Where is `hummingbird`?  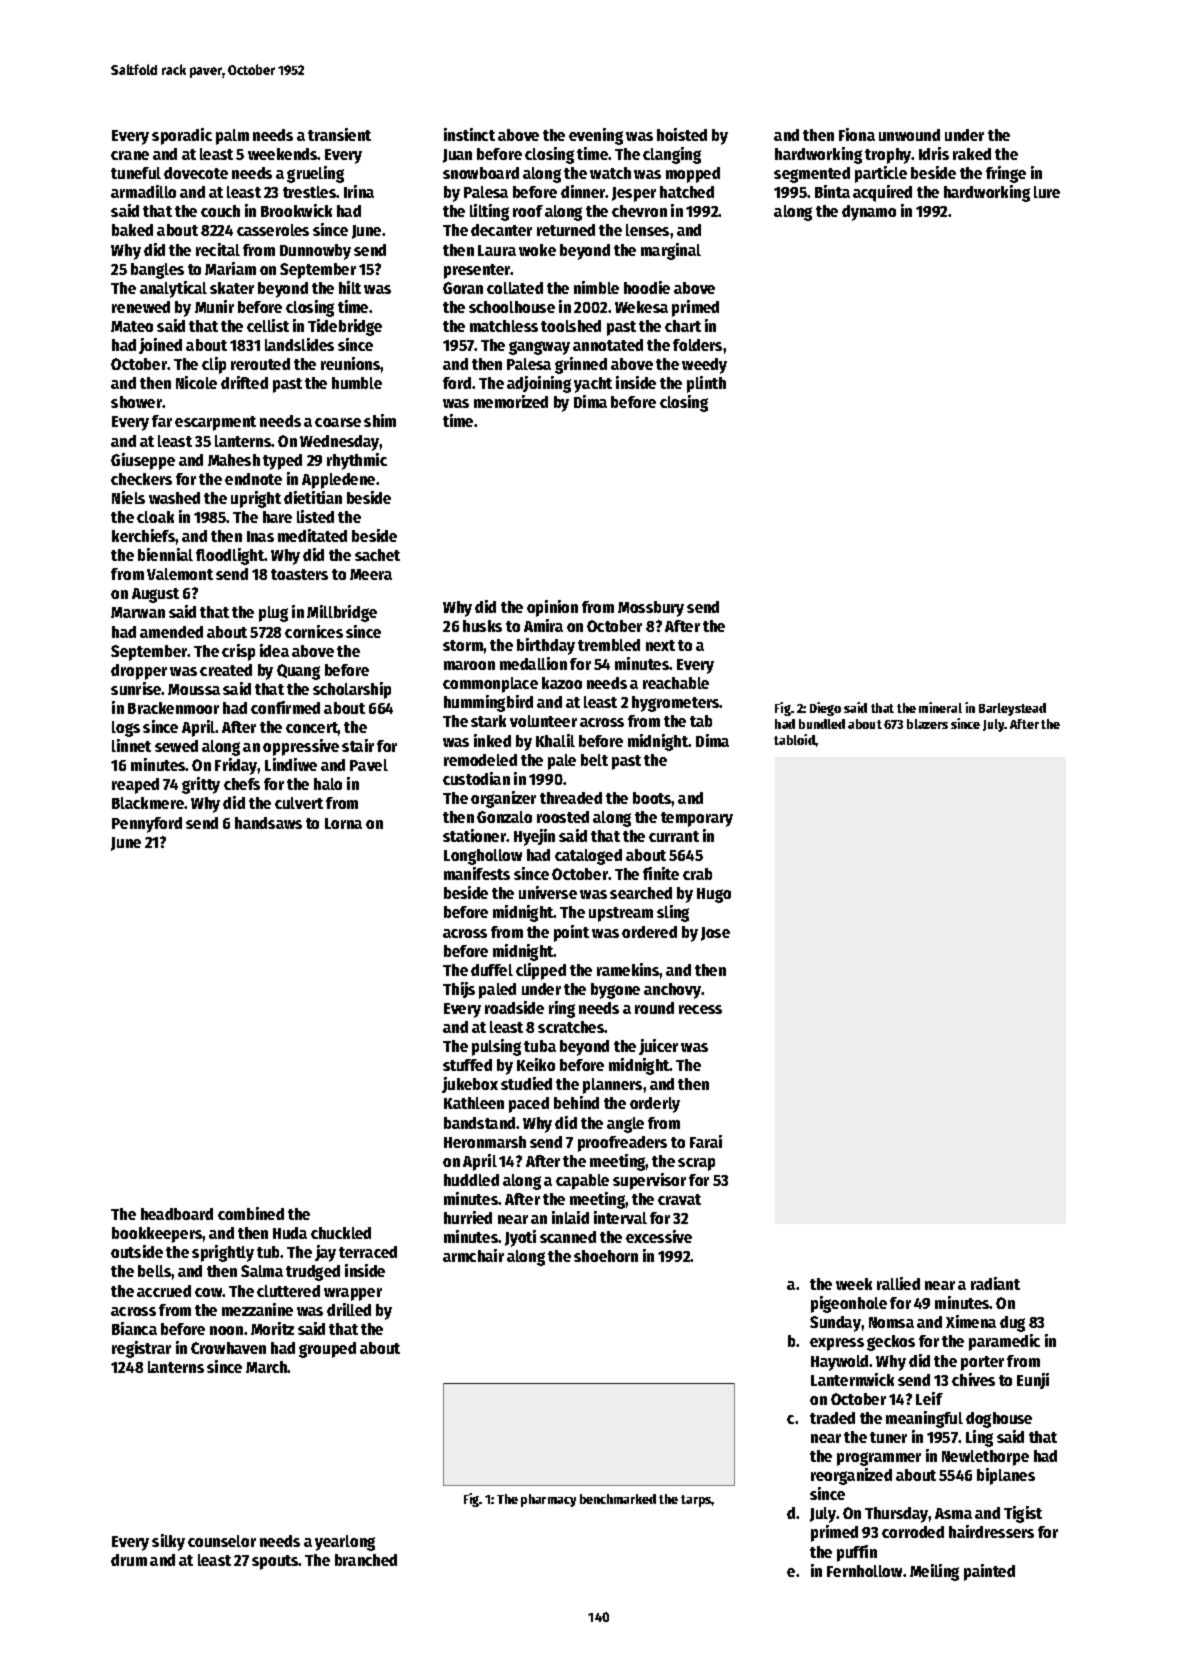 hummingbird is located at coordinates (488, 703).
